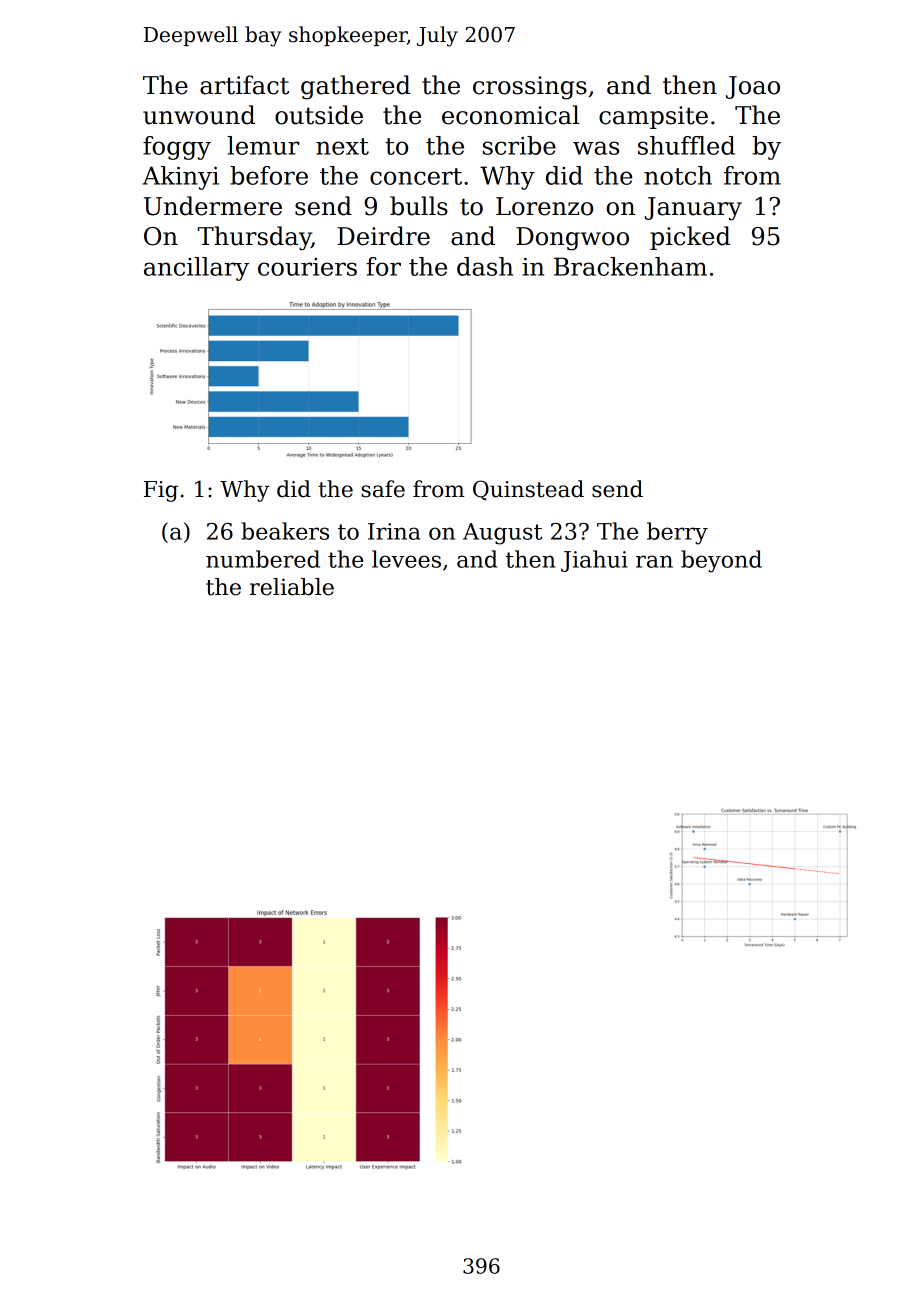 The image size is (924, 1311). Describe the element at coordinates (519, 145) in the document. I see `scribe` at that location.
